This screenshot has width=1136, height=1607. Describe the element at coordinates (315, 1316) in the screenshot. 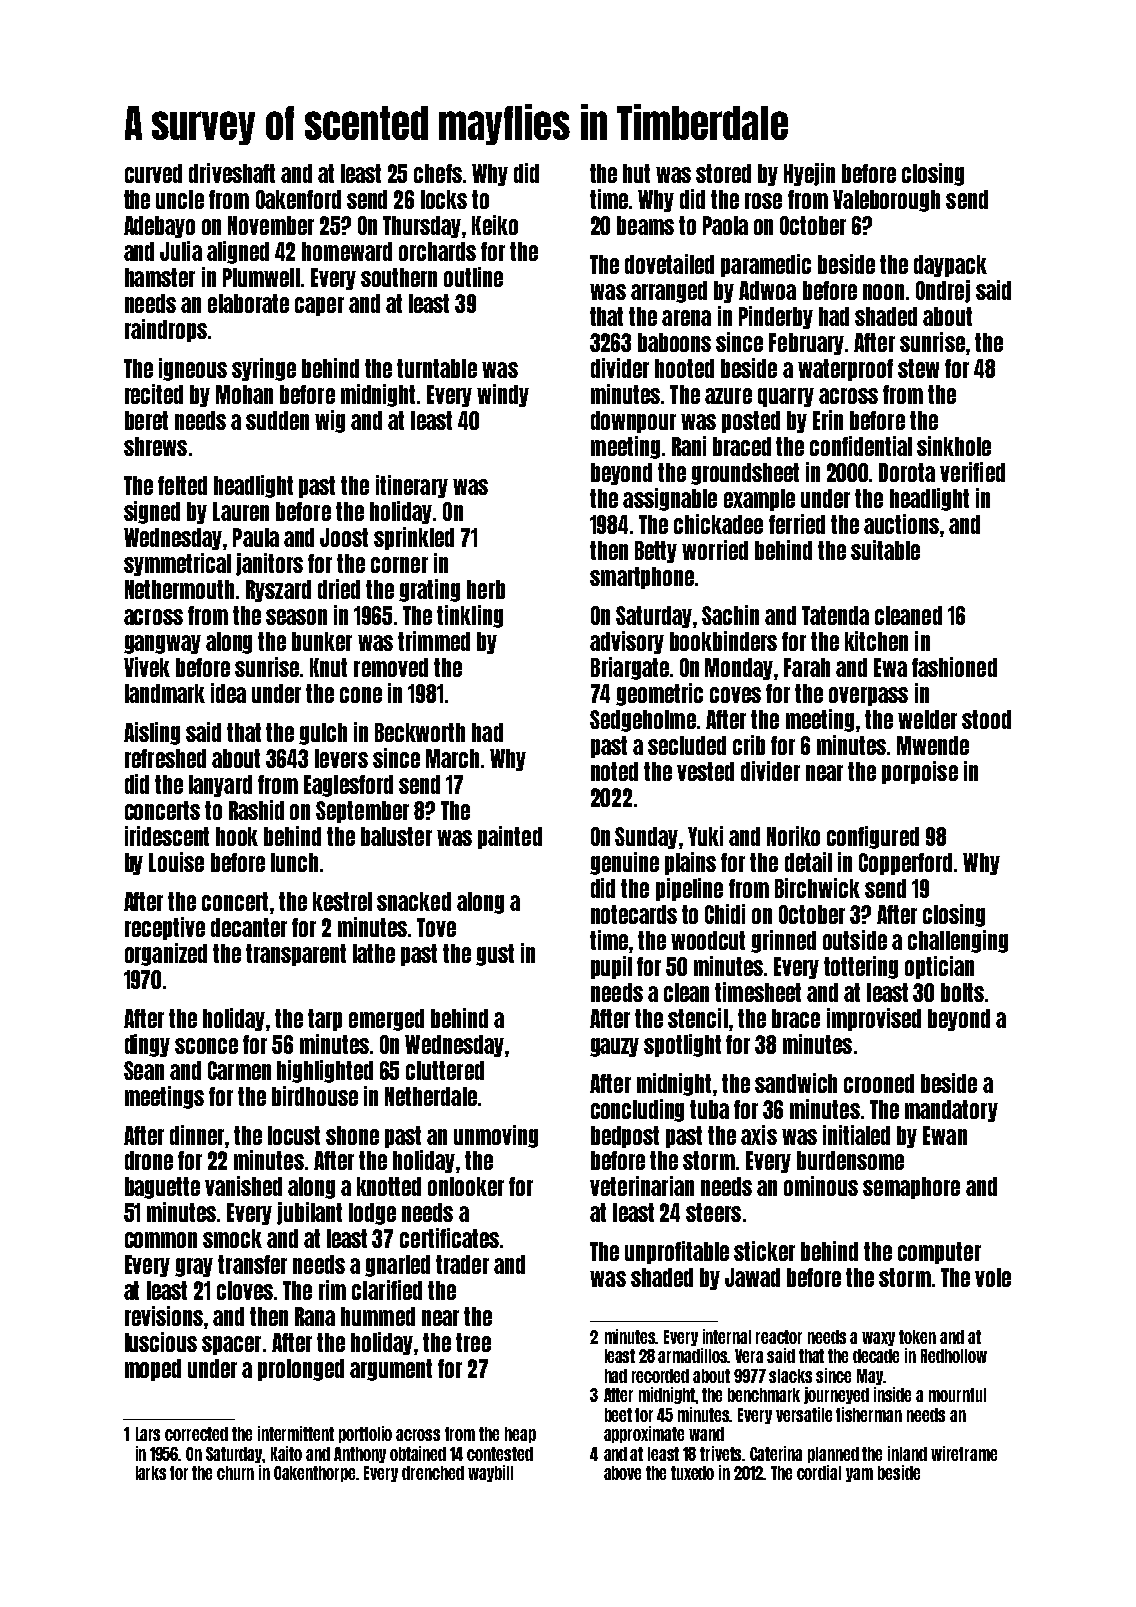

I see `Rana` at that location.
